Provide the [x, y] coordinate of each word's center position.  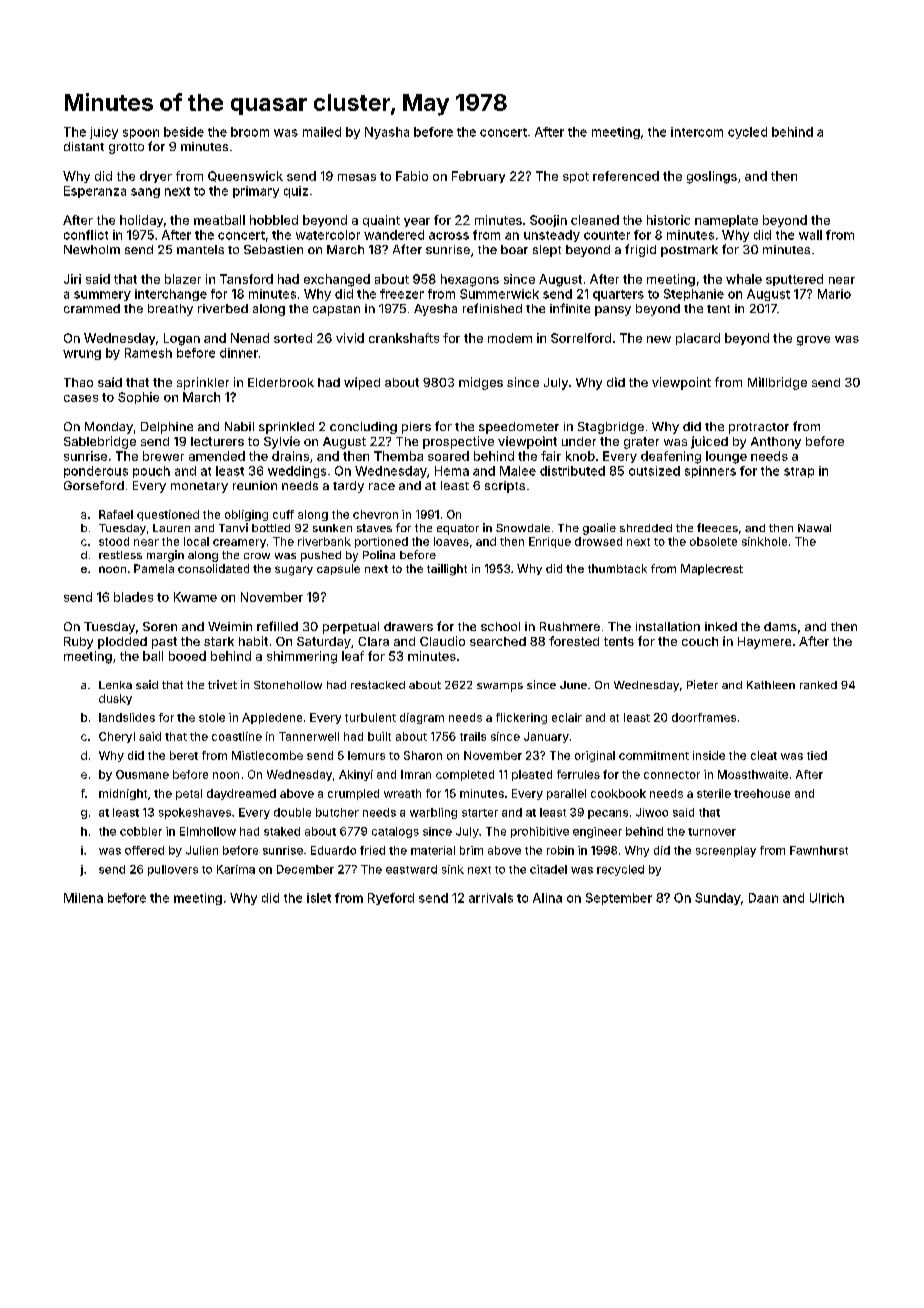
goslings [712, 177]
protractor [759, 428]
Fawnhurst [819, 850]
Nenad [250, 338]
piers [416, 428]
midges [481, 383]
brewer [163, 456]
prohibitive [540, 832]
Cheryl [117, 737]
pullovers [173, 870]
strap [799, 472]
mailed [322, 132]
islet [319, 898]
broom [250, 132]
